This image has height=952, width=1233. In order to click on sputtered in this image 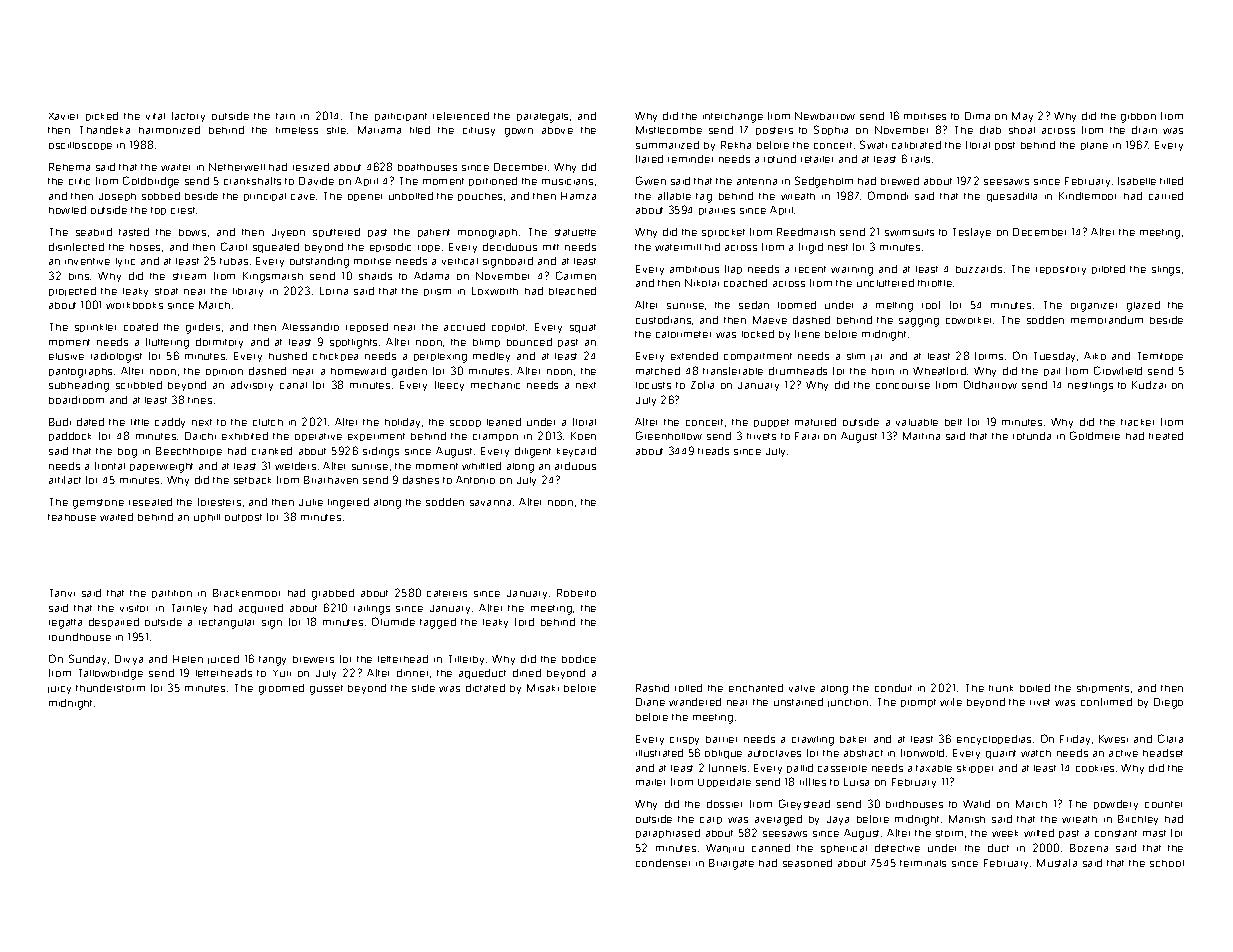, I will do `click(336, 232)`.
